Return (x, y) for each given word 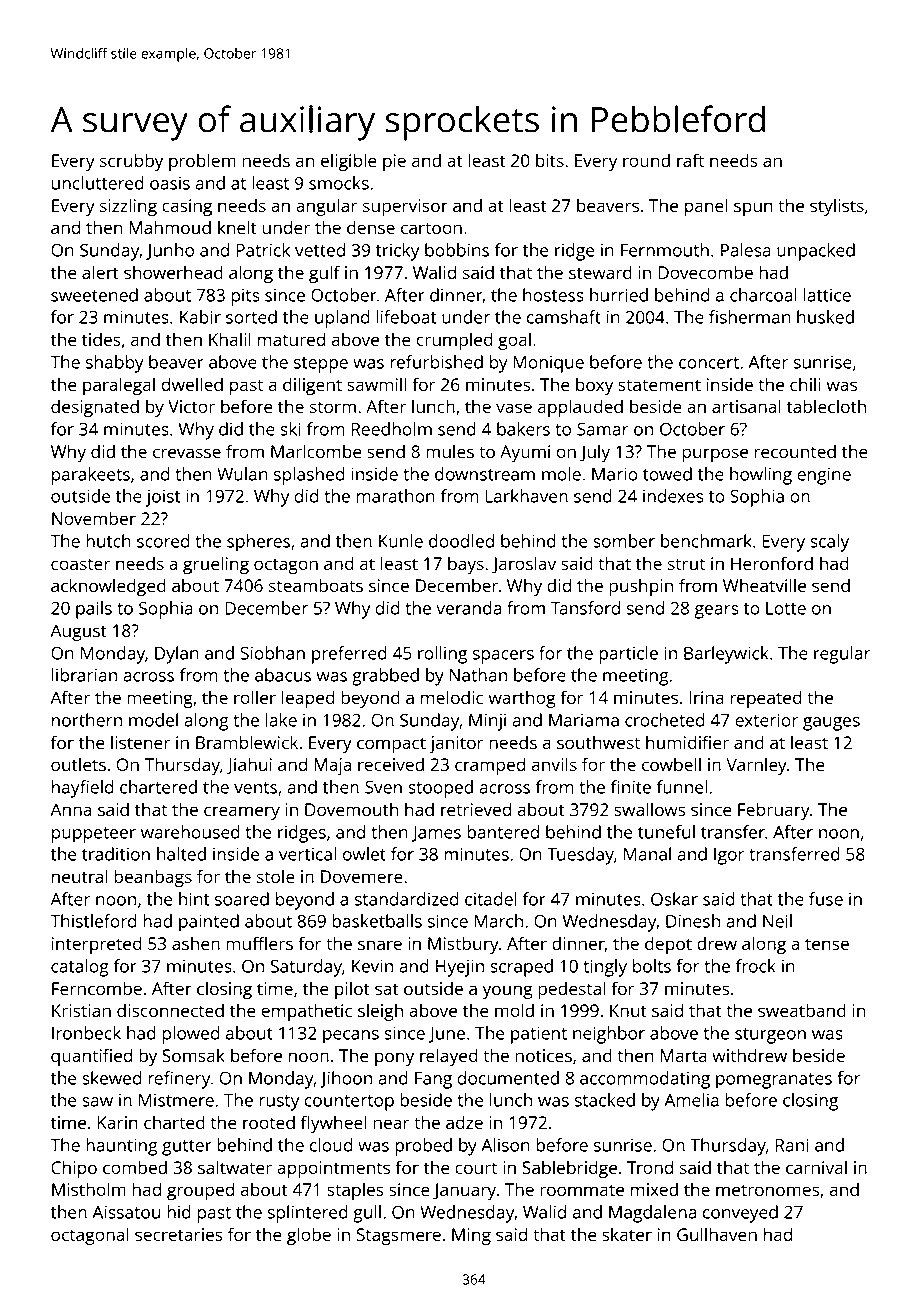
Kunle (401, 541)
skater (627, 1234)
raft (690, 160)
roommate (582, 1190)
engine (824, 476)
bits (550, 160)
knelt (237, 227)
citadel (491, 899)
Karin (118, 1122)
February (774, 811)
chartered (158, 787)
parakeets (91, 476)
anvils (554, 764)
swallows (650, 809)
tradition (116, 854)
